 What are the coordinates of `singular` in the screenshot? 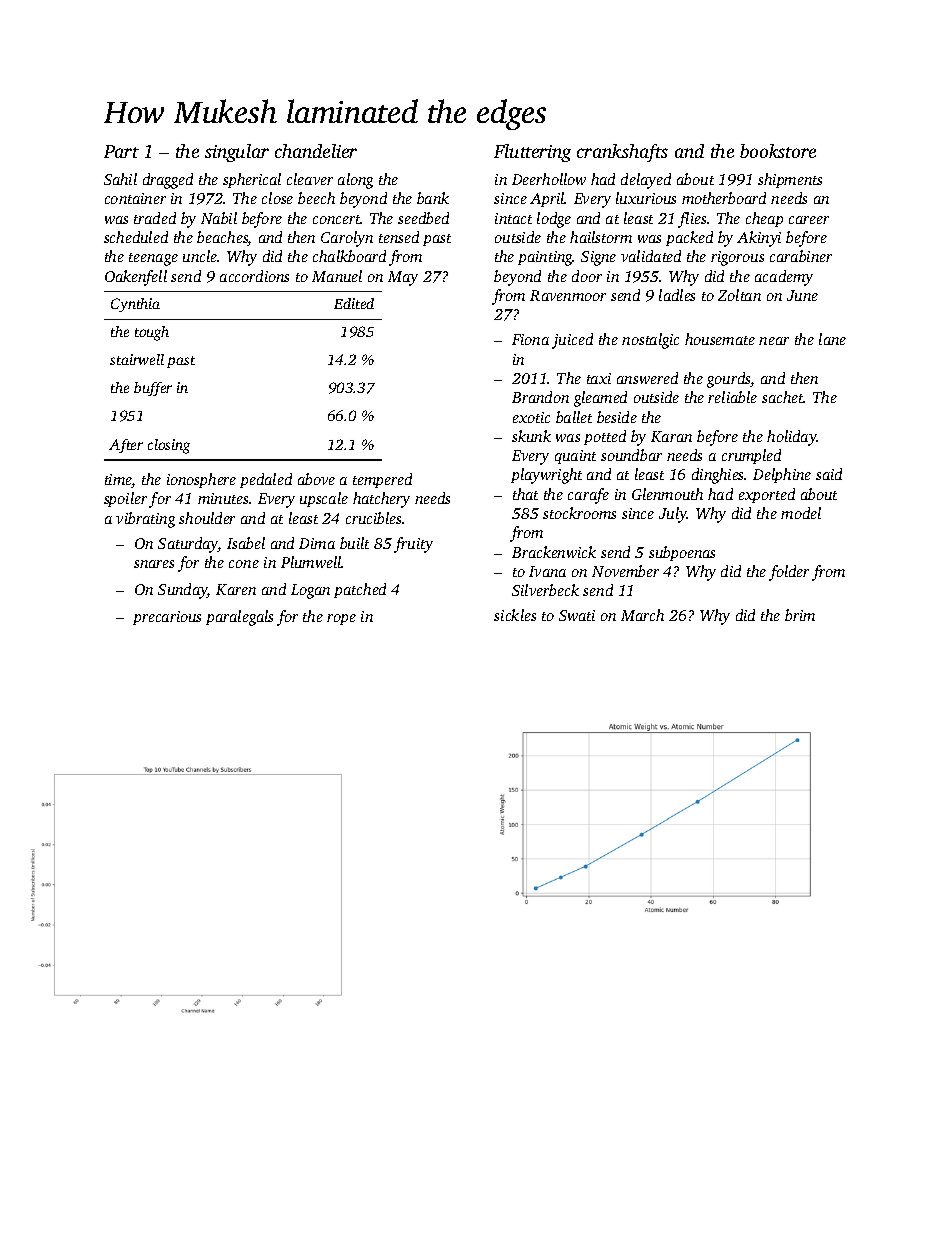 It's located at (237, 153).
